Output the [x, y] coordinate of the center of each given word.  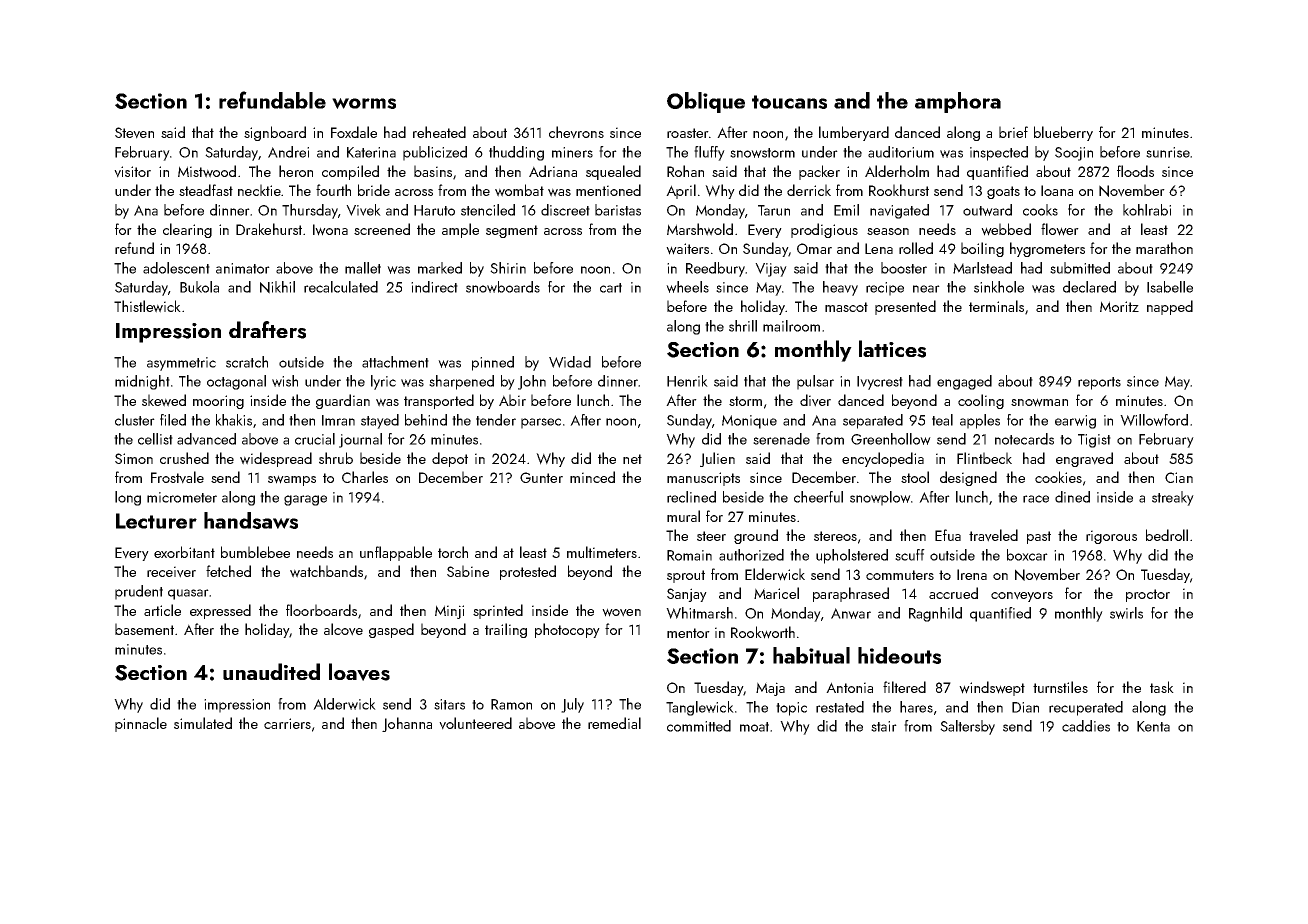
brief [1013, 132]
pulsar [815, 382]
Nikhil [277, 287]
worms [364, 103]
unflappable [396, 553]
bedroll [1167, 535]
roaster [688, 133]
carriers [287, 723]
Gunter [541, 477]
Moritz [1119, 306]
